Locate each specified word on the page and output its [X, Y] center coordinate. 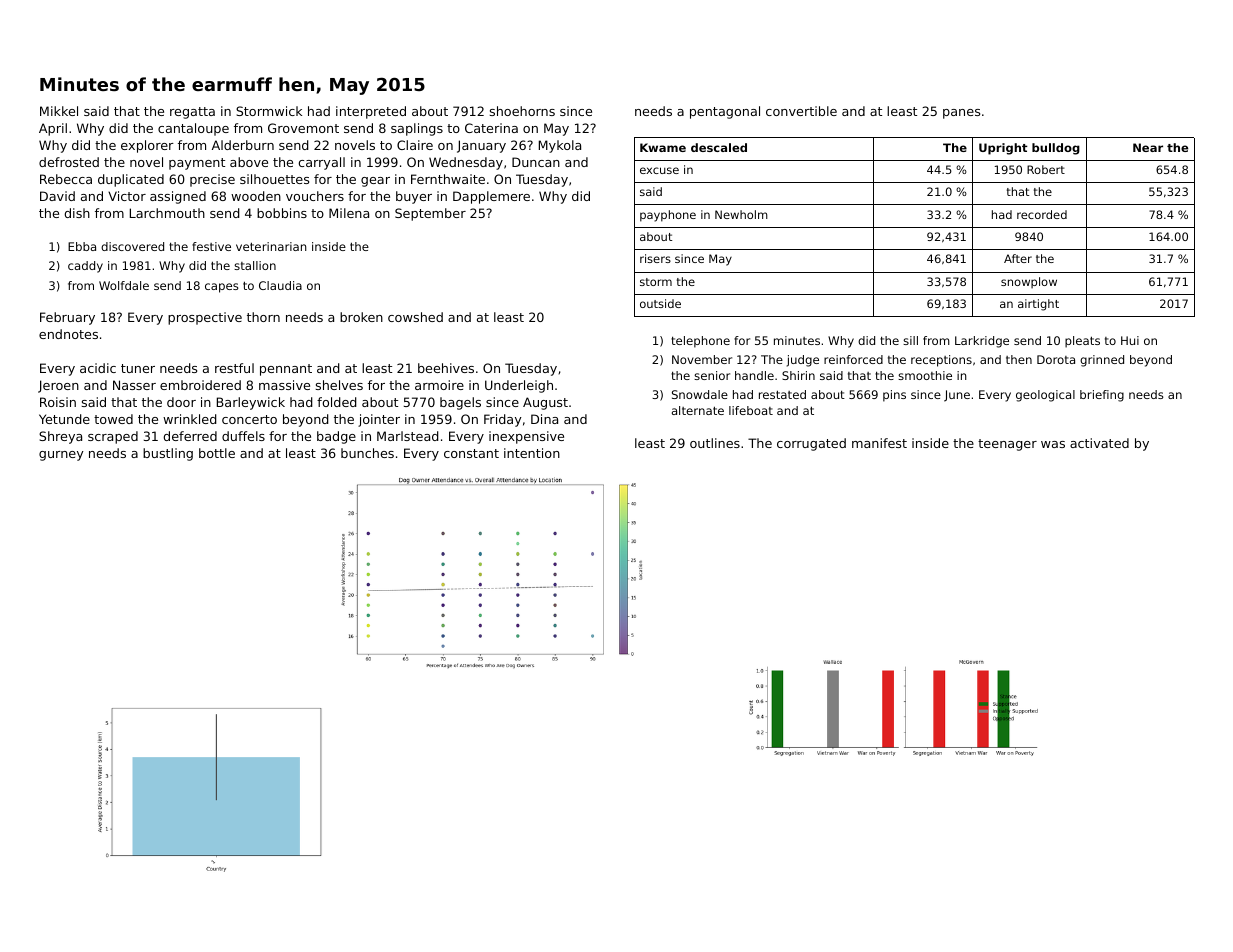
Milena [349, 213]
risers [655, 258]
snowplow [1029, 282]
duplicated [131, 180]
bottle [217, 453]
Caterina [491, 128]
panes [961, 114]
